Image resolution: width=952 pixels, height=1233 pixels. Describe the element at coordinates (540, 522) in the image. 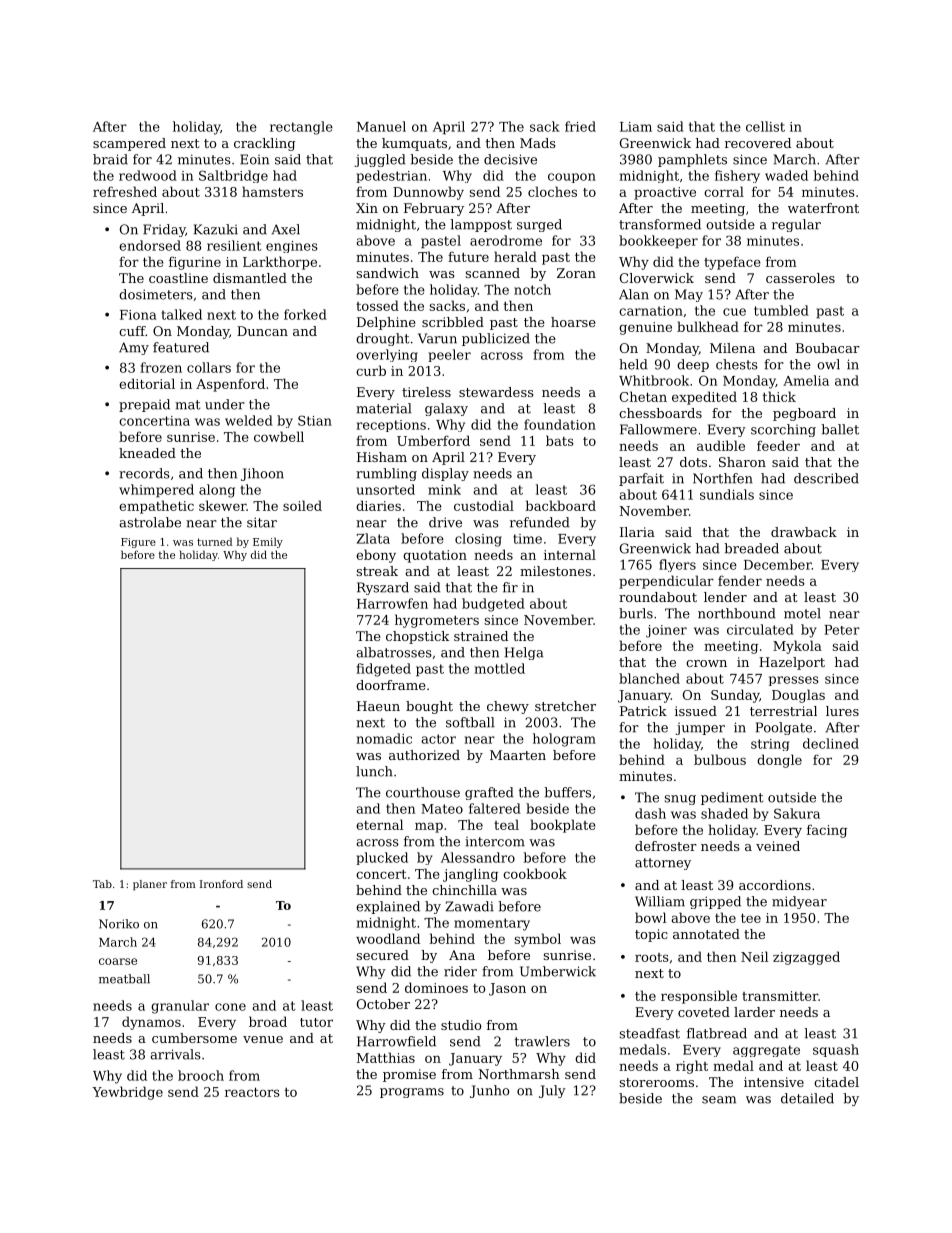

I see `refunded` at that location.
